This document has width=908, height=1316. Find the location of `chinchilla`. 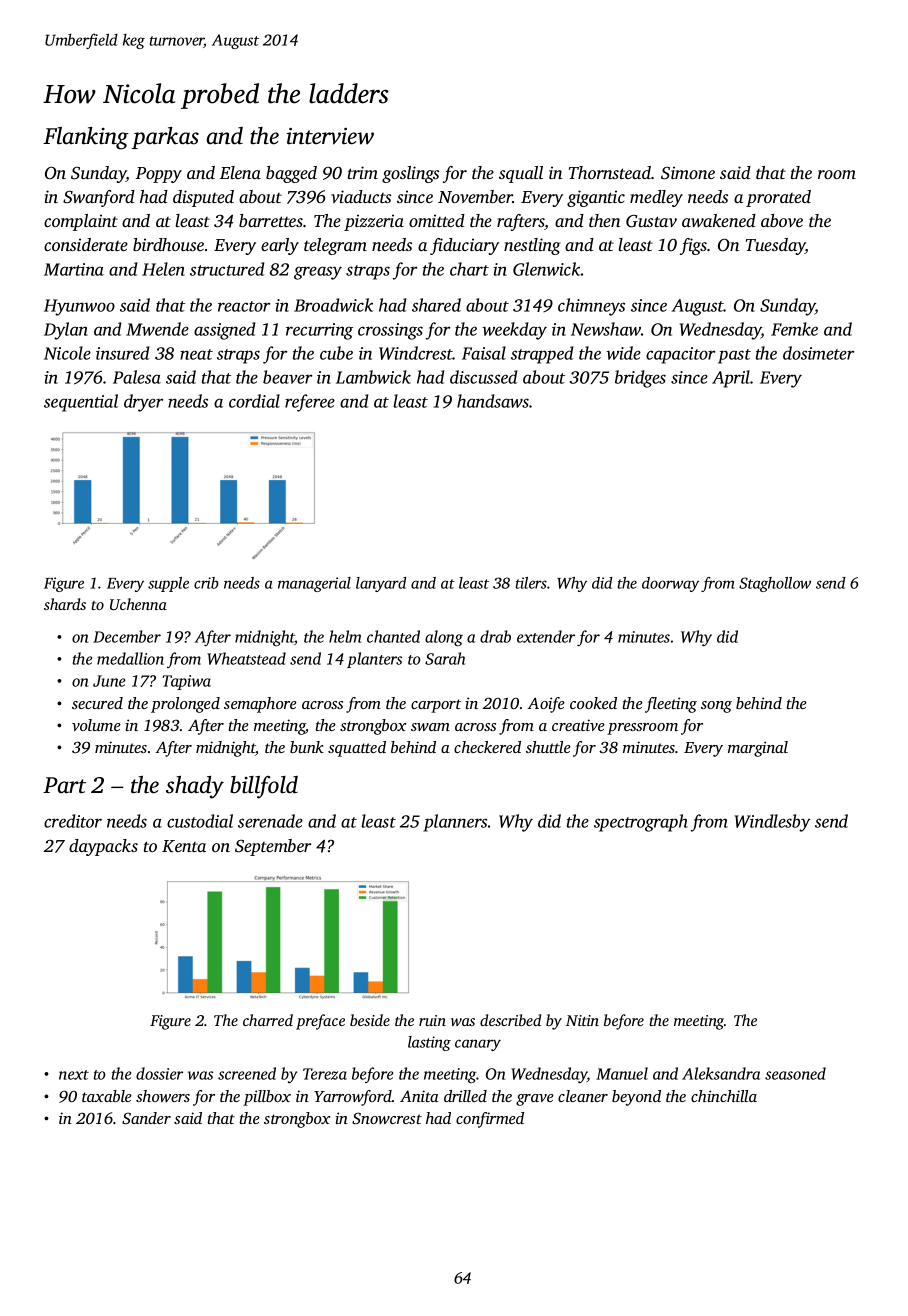

chinchilla is located at coordinates (724, 1096).
